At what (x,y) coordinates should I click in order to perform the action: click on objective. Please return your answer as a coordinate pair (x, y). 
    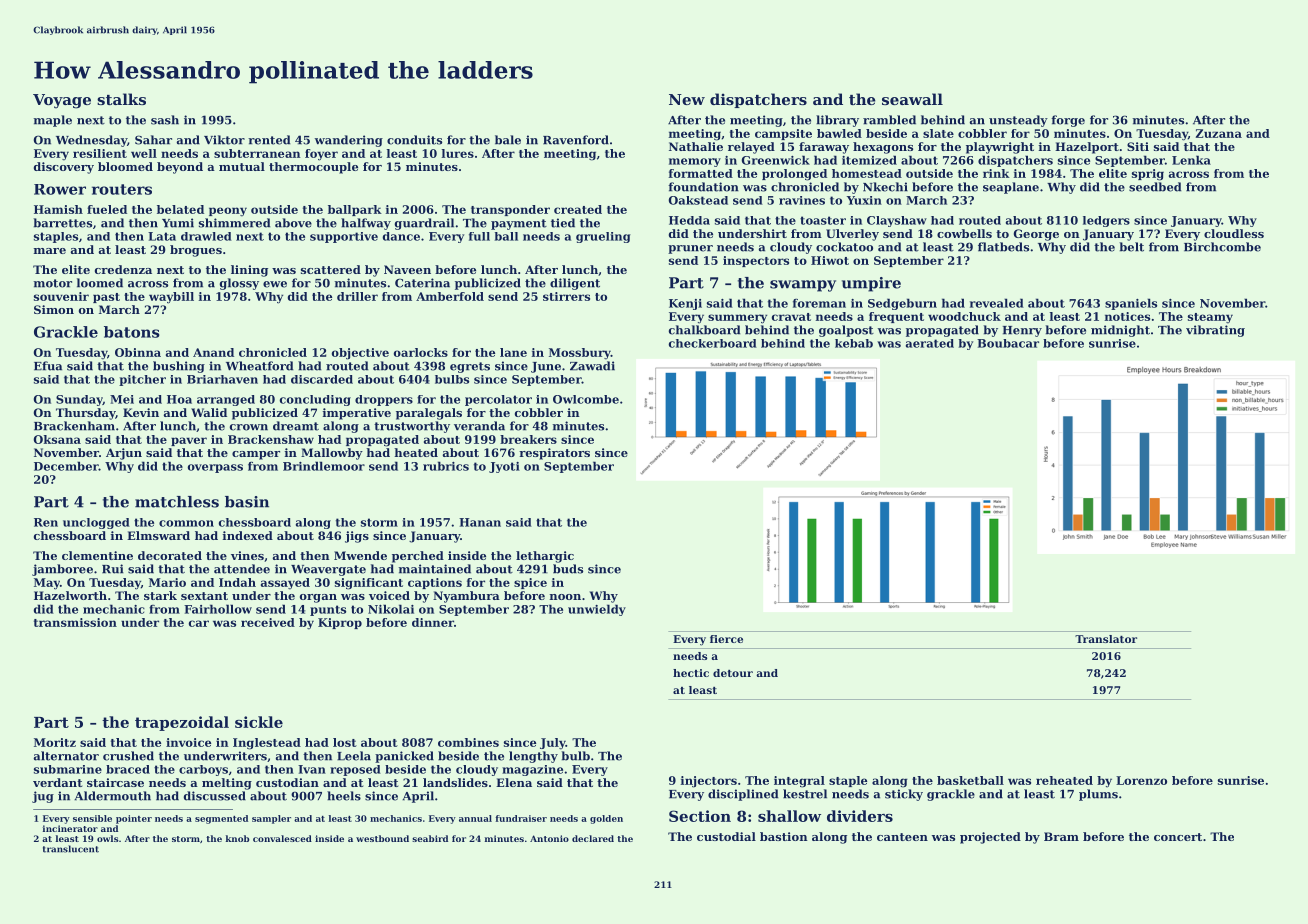
    Looking at the image, I should click on (360, 354).
